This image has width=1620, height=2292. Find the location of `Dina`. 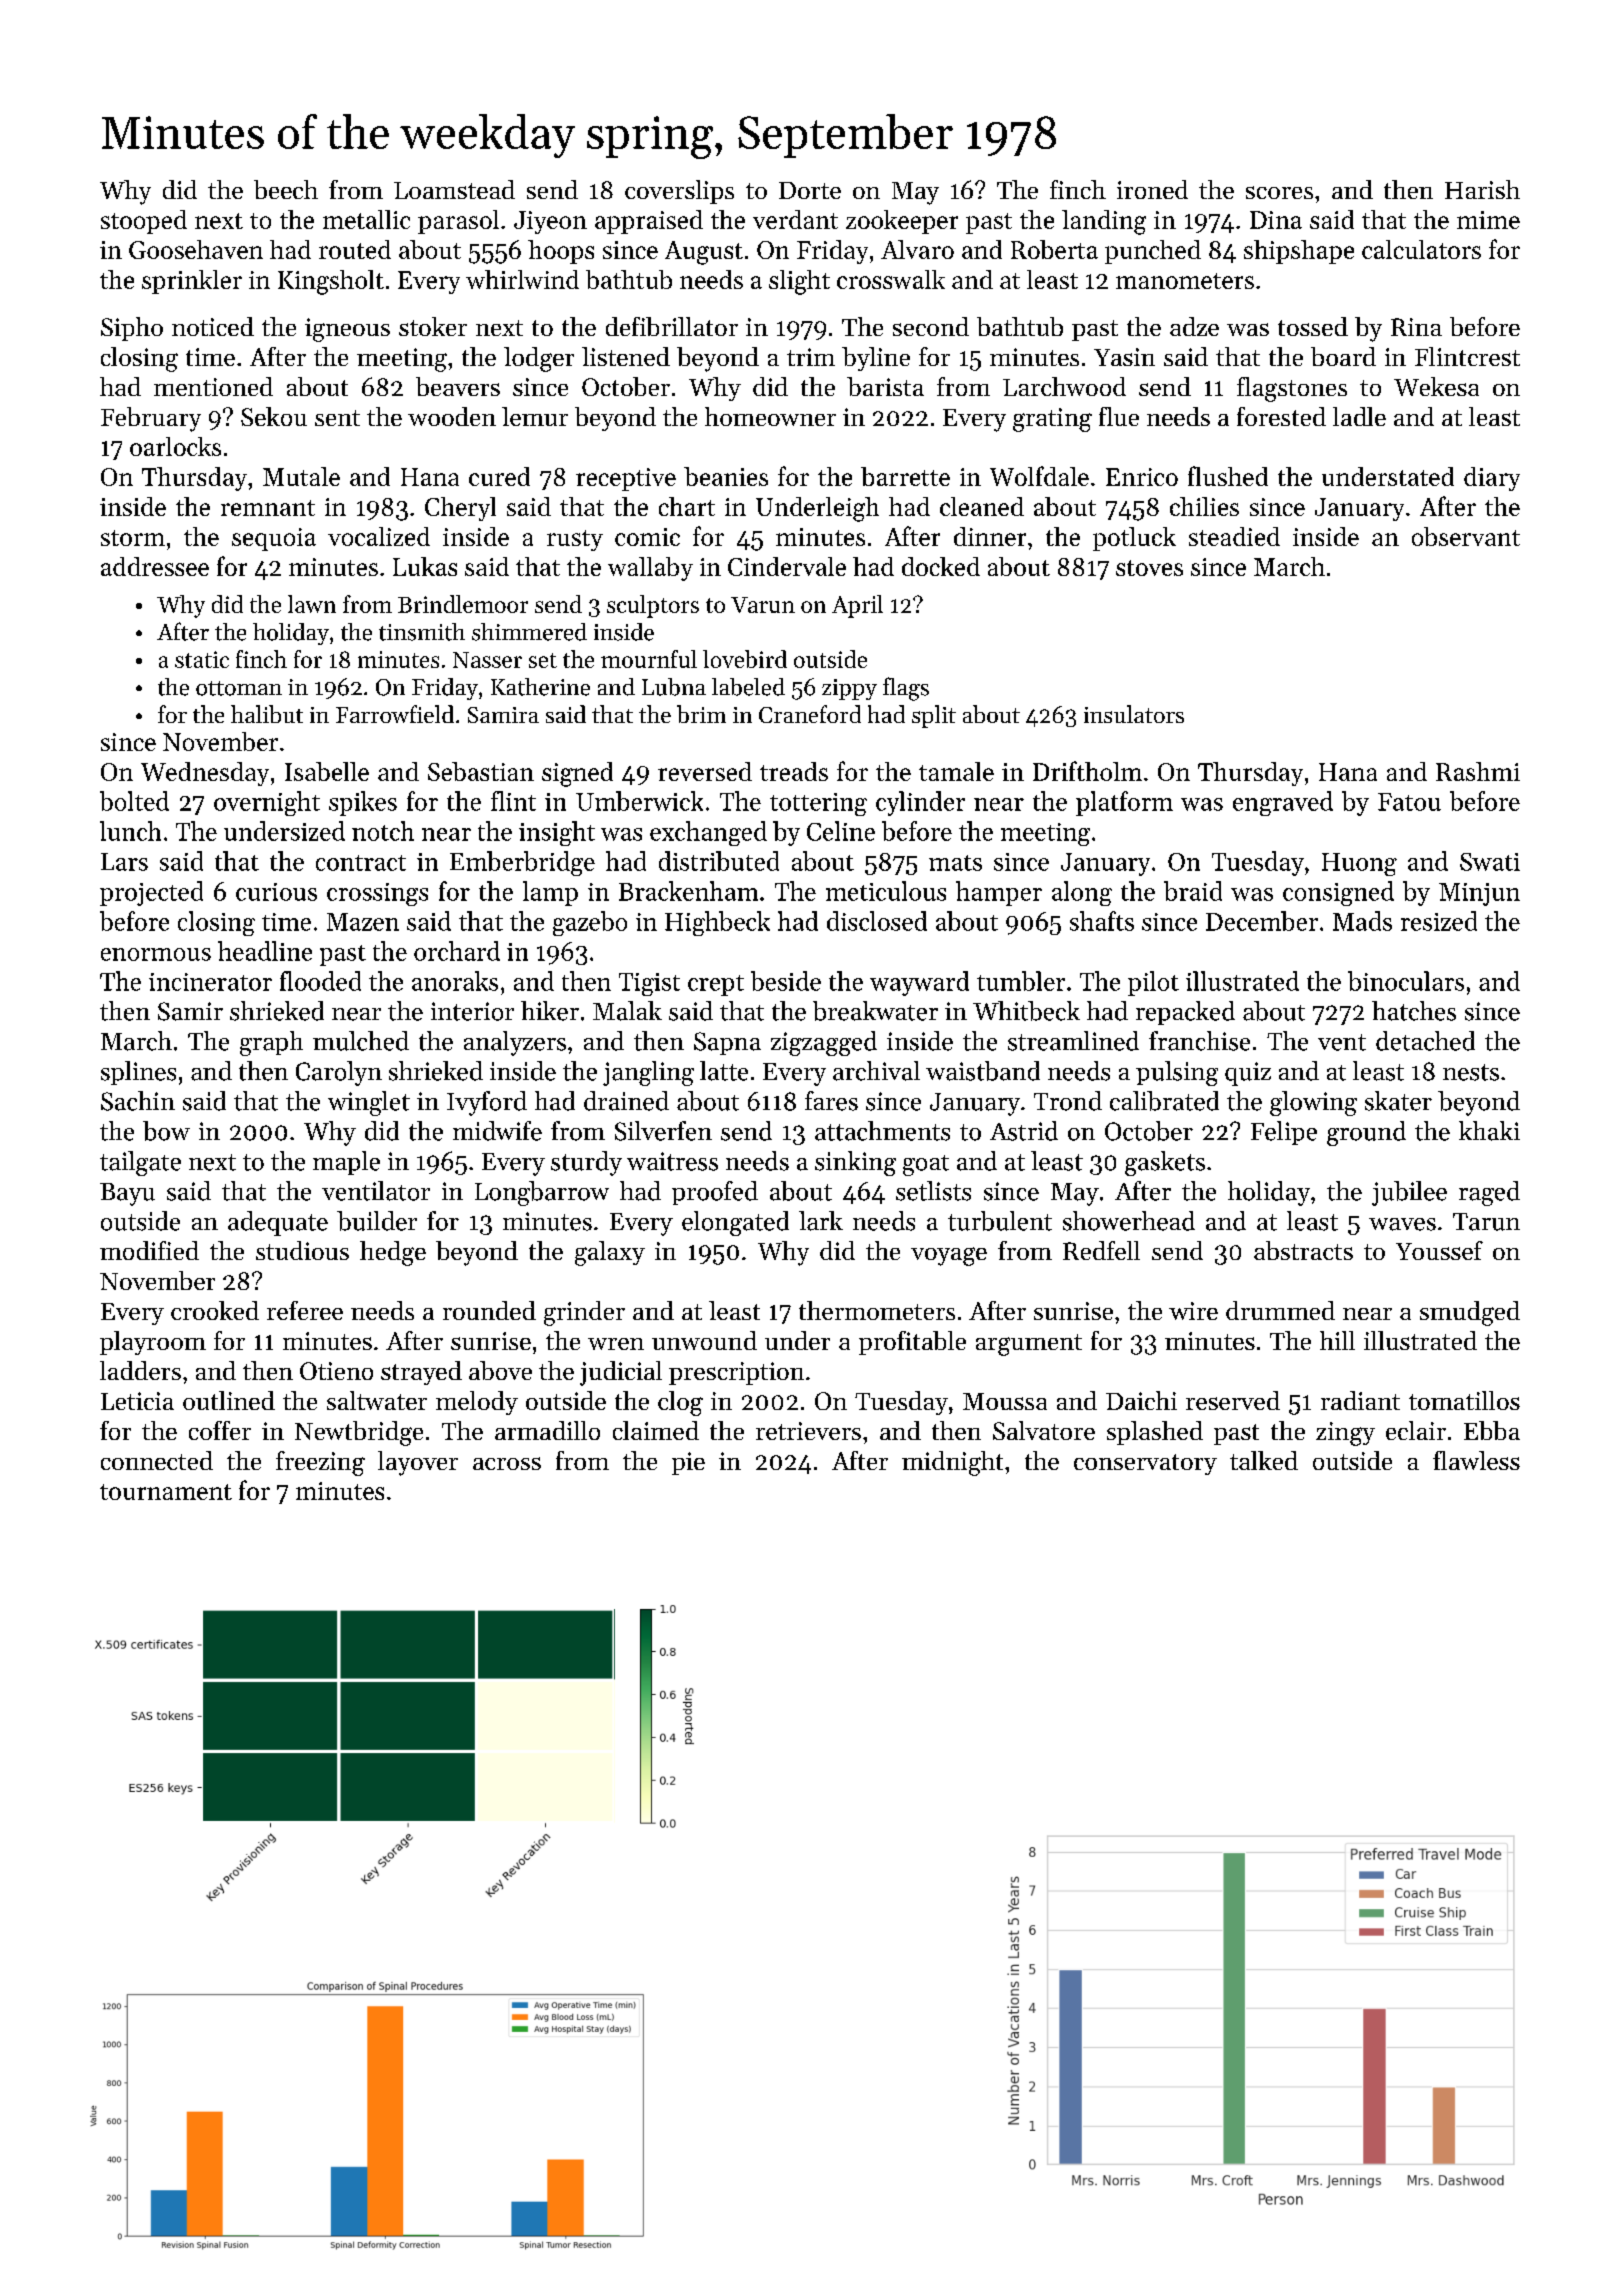

Dina is located at coordinates (1276, 220).
